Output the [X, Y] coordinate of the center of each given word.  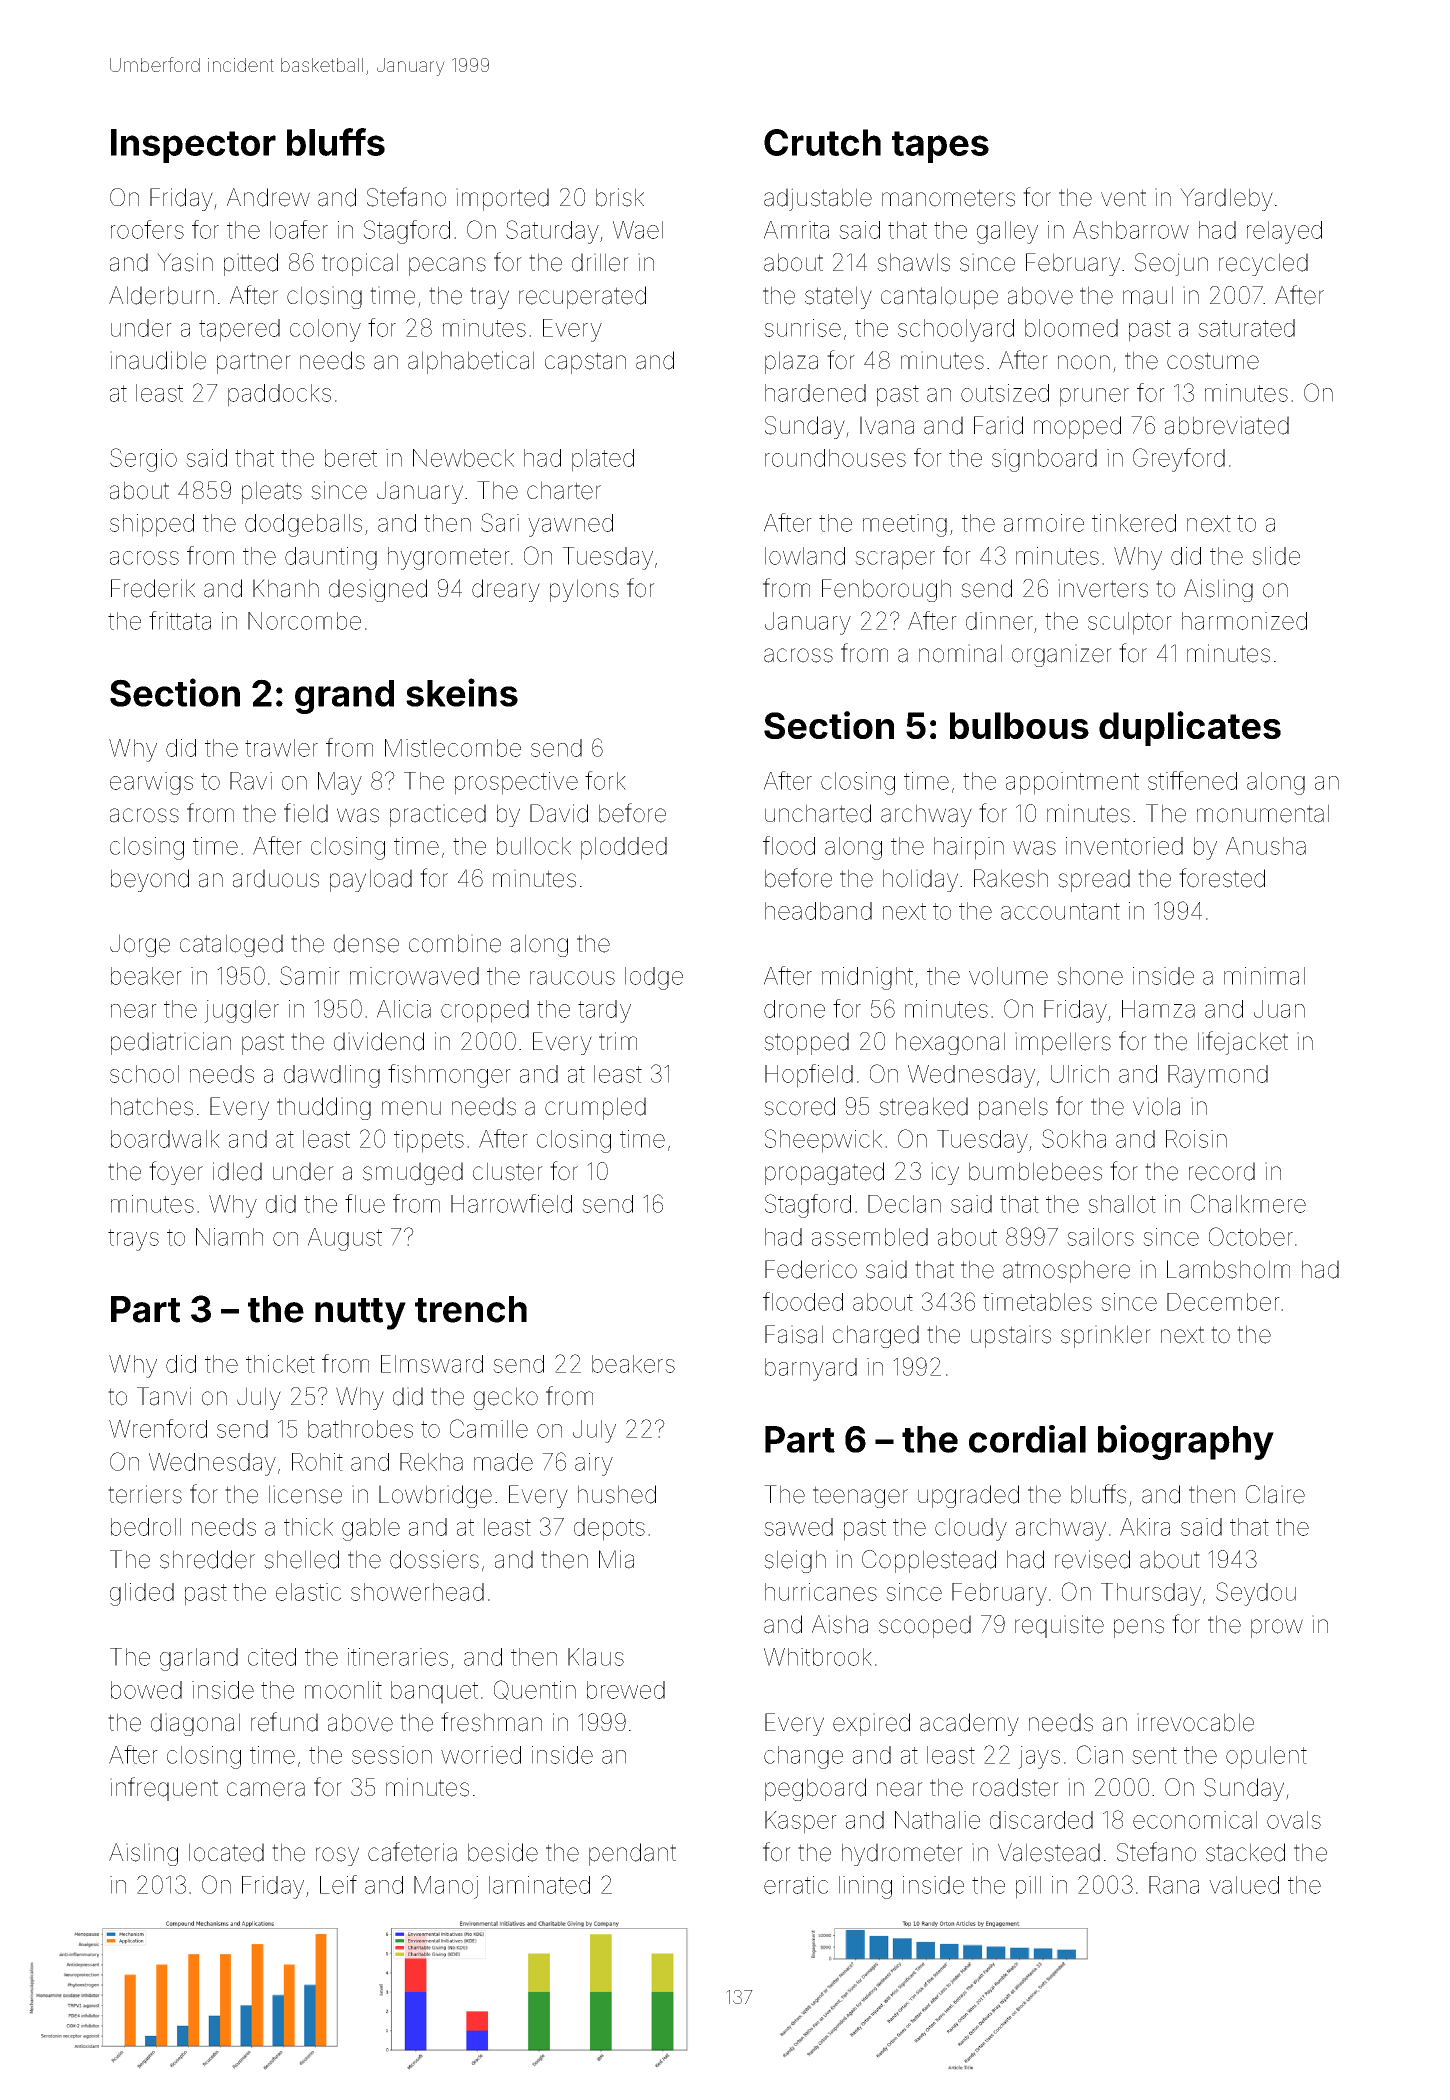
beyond [150, 880]
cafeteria [412, 1852]
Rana [1174, 1885]
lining [865, 1887]
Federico [811, 1269]
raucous [572, 978]
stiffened [1192, 780]
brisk [620, 197]
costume [1213, 361]
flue [365, 1203]
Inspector [193, 146]
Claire [1275, 1494]
